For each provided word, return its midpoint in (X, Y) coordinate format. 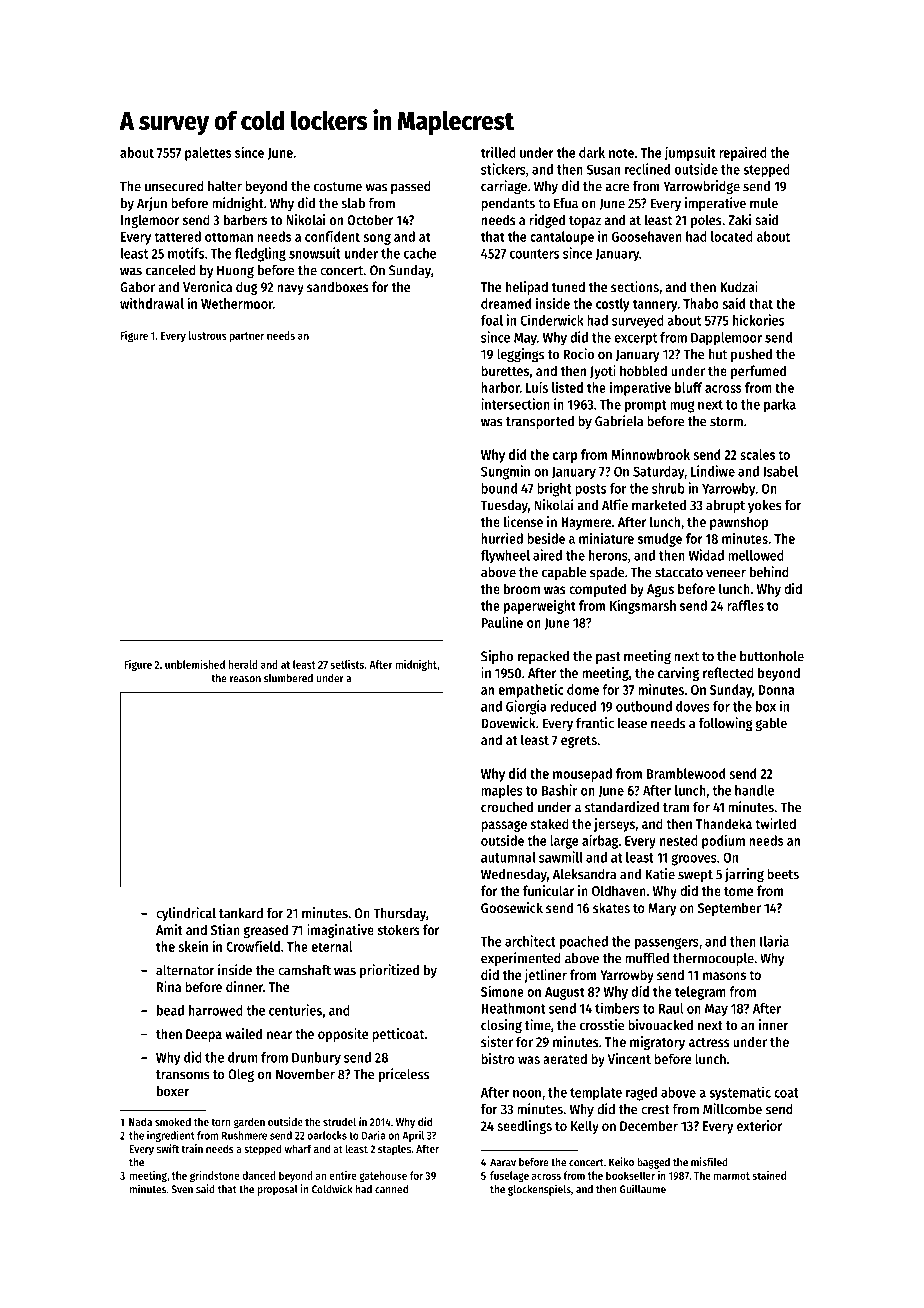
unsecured (174, 186)
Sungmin (505, 472)
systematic (740, 1093)
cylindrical (186, 914)
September (729, 909)
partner (246, 337)
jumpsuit (690, 153)
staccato (679, 573)
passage (504, 826)
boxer (173, 1091)
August (565, 993)
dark (592, 152)
